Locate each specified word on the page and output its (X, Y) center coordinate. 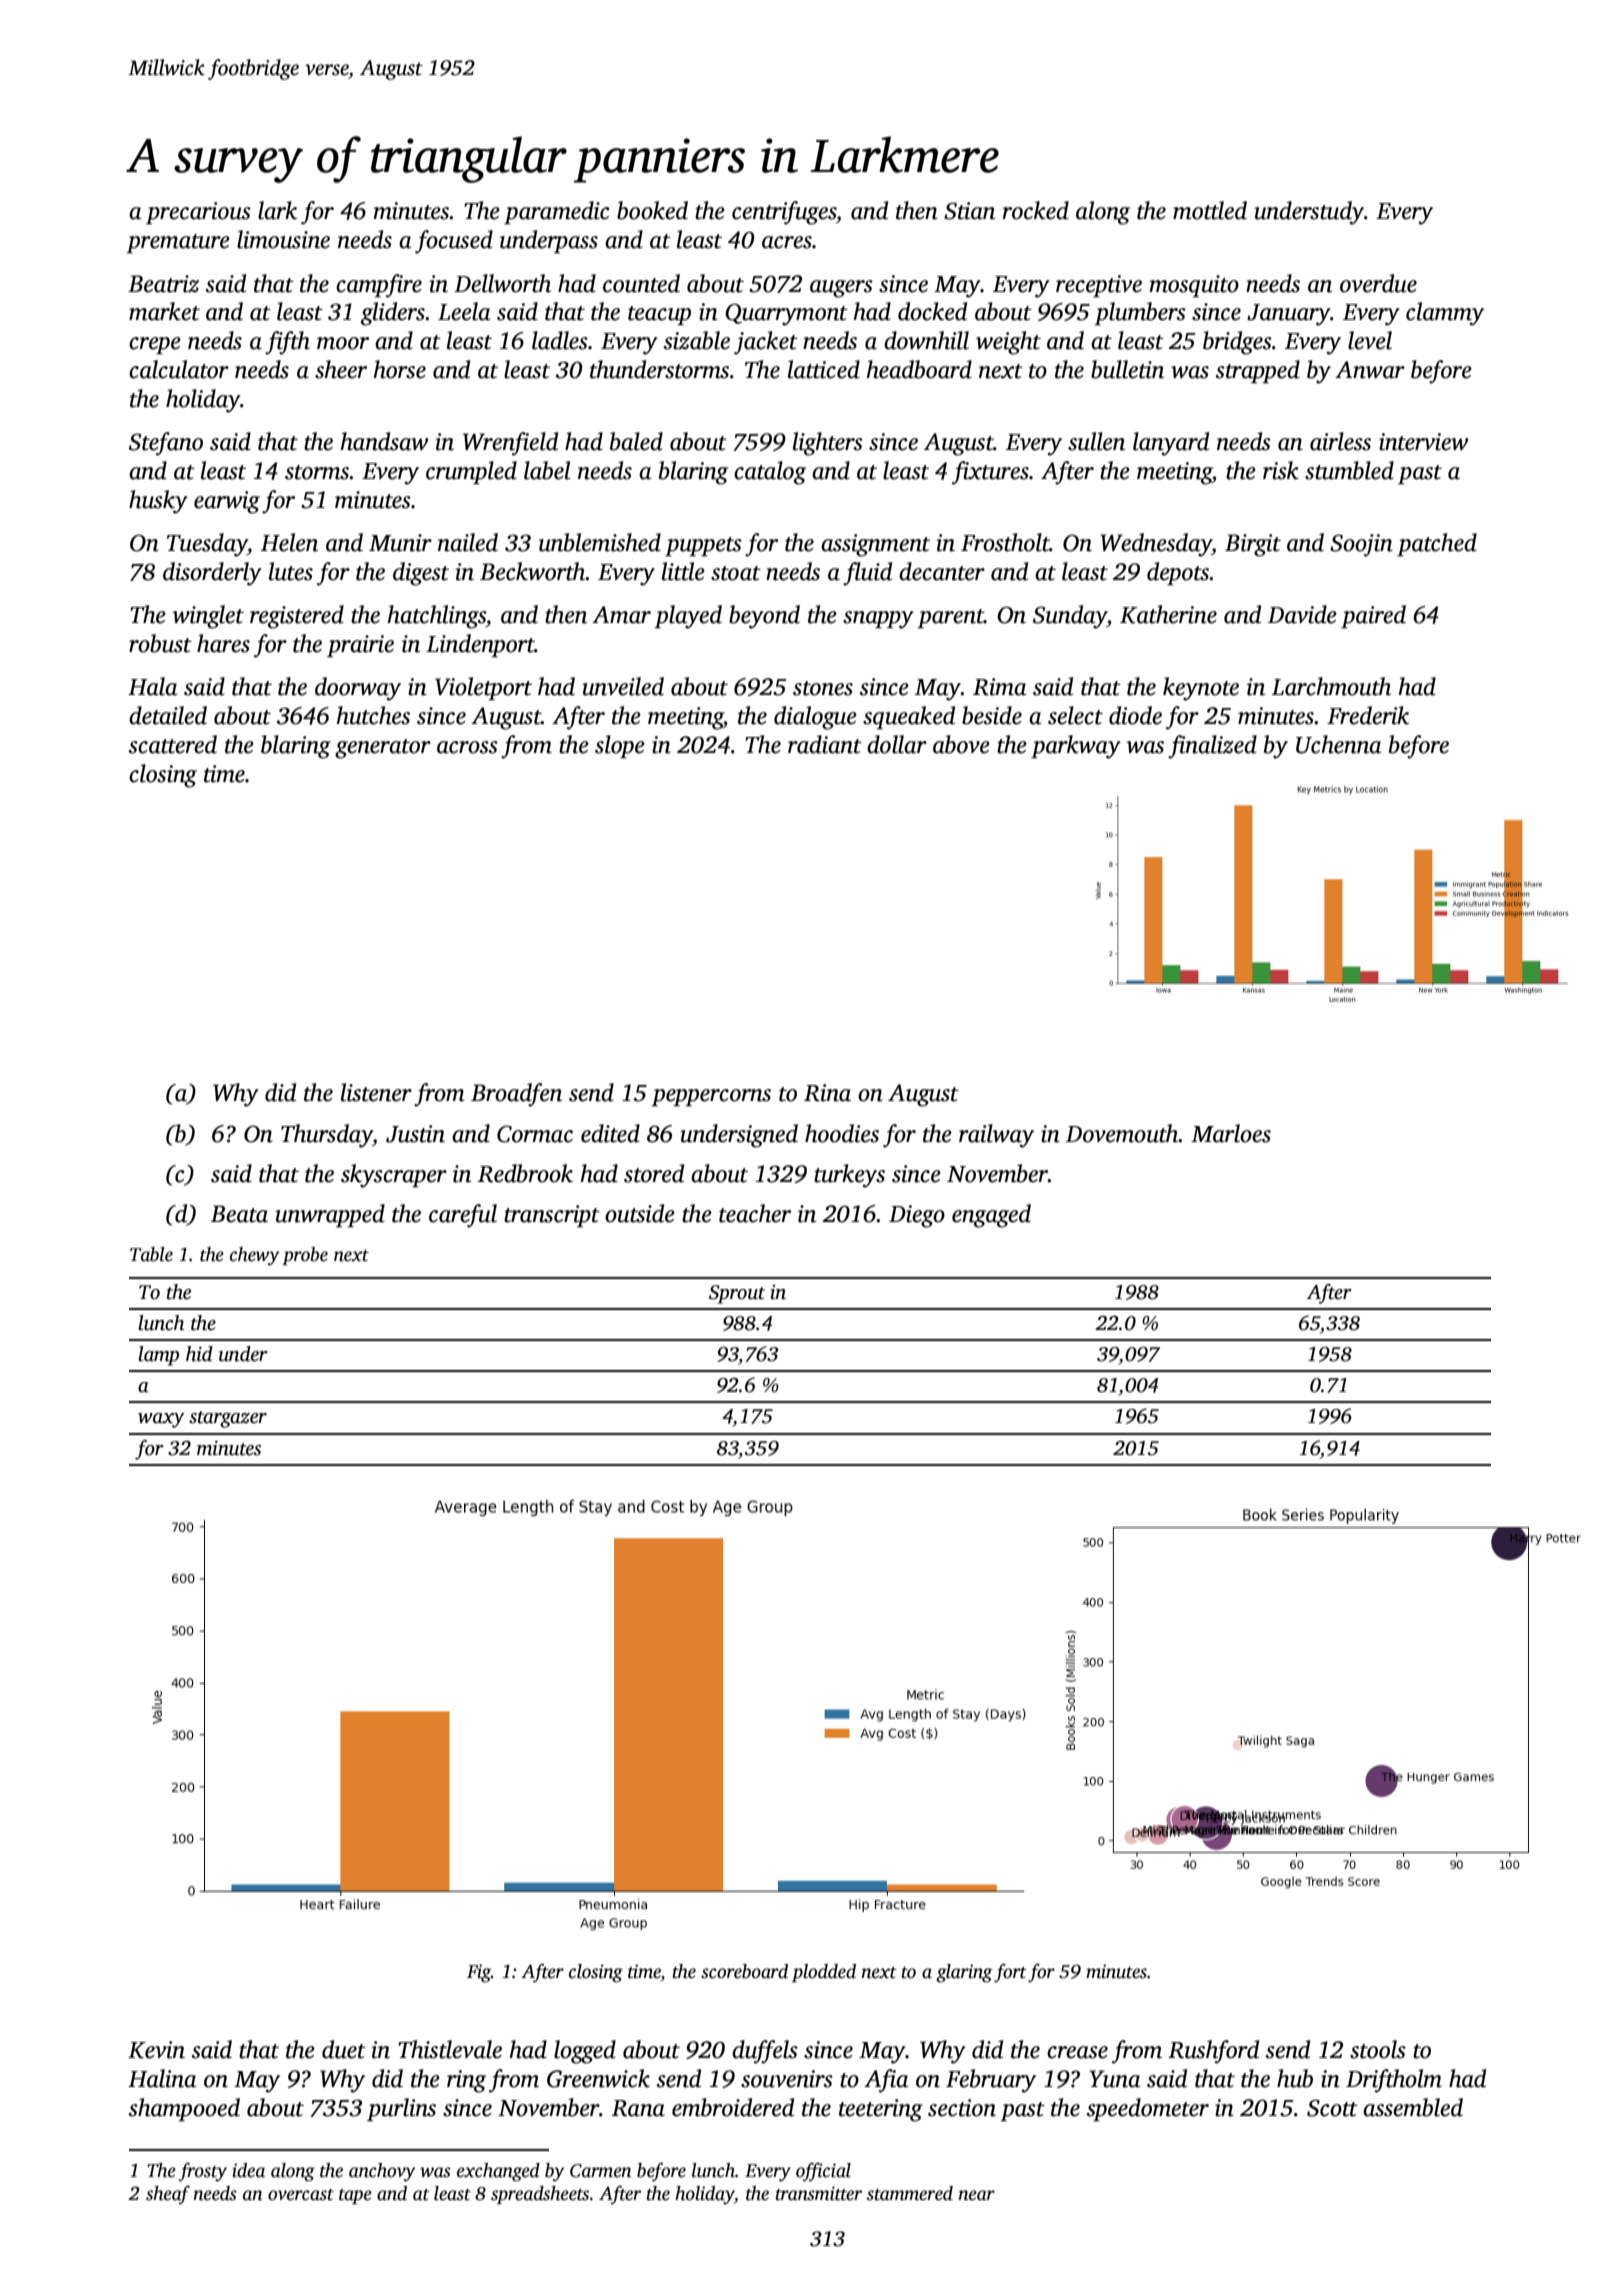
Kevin (156, 2050)
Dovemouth (1122, 1133)
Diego (917, 1216)
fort (1010, 1973)
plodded (824, 1973)
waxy (161, 1420)
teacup (659, 315)
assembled (1413, 2107)
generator (383, 749)
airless (1340, 441)
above (961, 744)
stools (1378, 2049)
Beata (239, 1214)
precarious (198, 213)
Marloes (1231, 1133)
